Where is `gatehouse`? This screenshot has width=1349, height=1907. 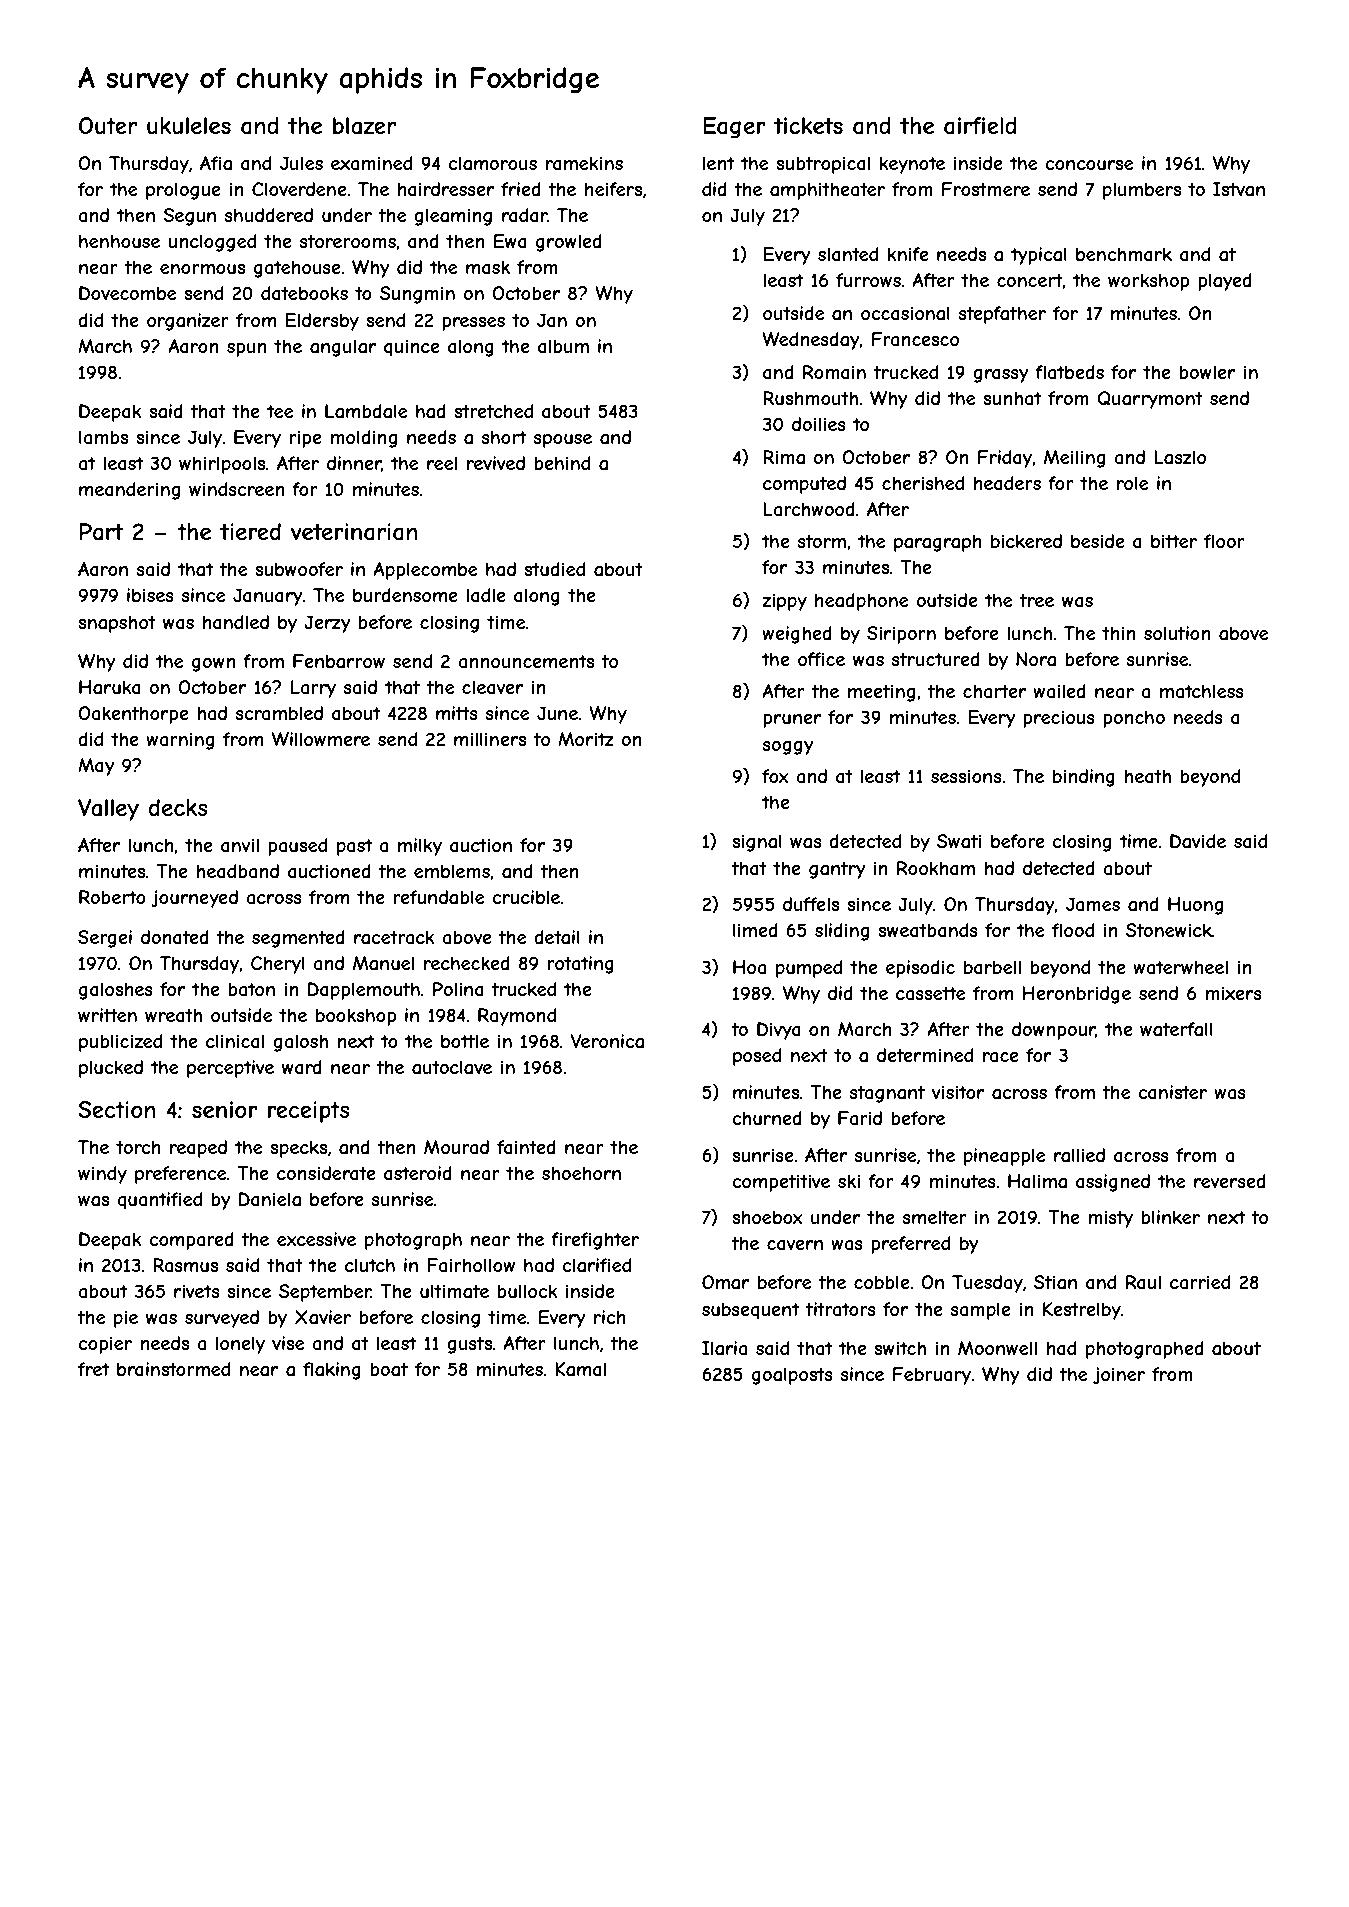
gatehouse is located at coordinates (297, 269).
